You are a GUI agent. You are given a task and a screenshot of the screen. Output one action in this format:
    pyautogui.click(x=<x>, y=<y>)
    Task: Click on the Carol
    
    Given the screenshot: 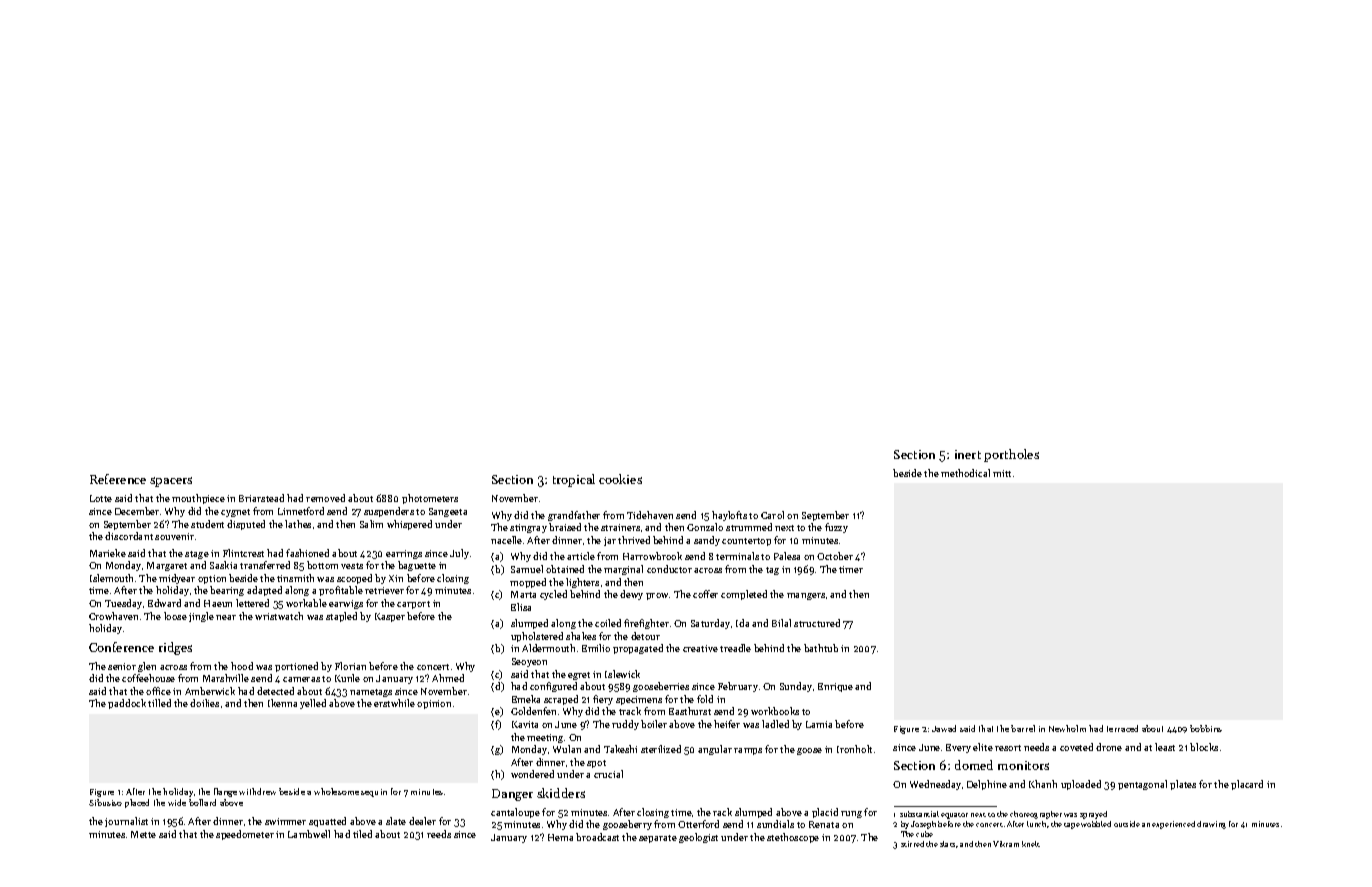 What is the action you would take?
    pyautogui.click(x=772, y=515)
